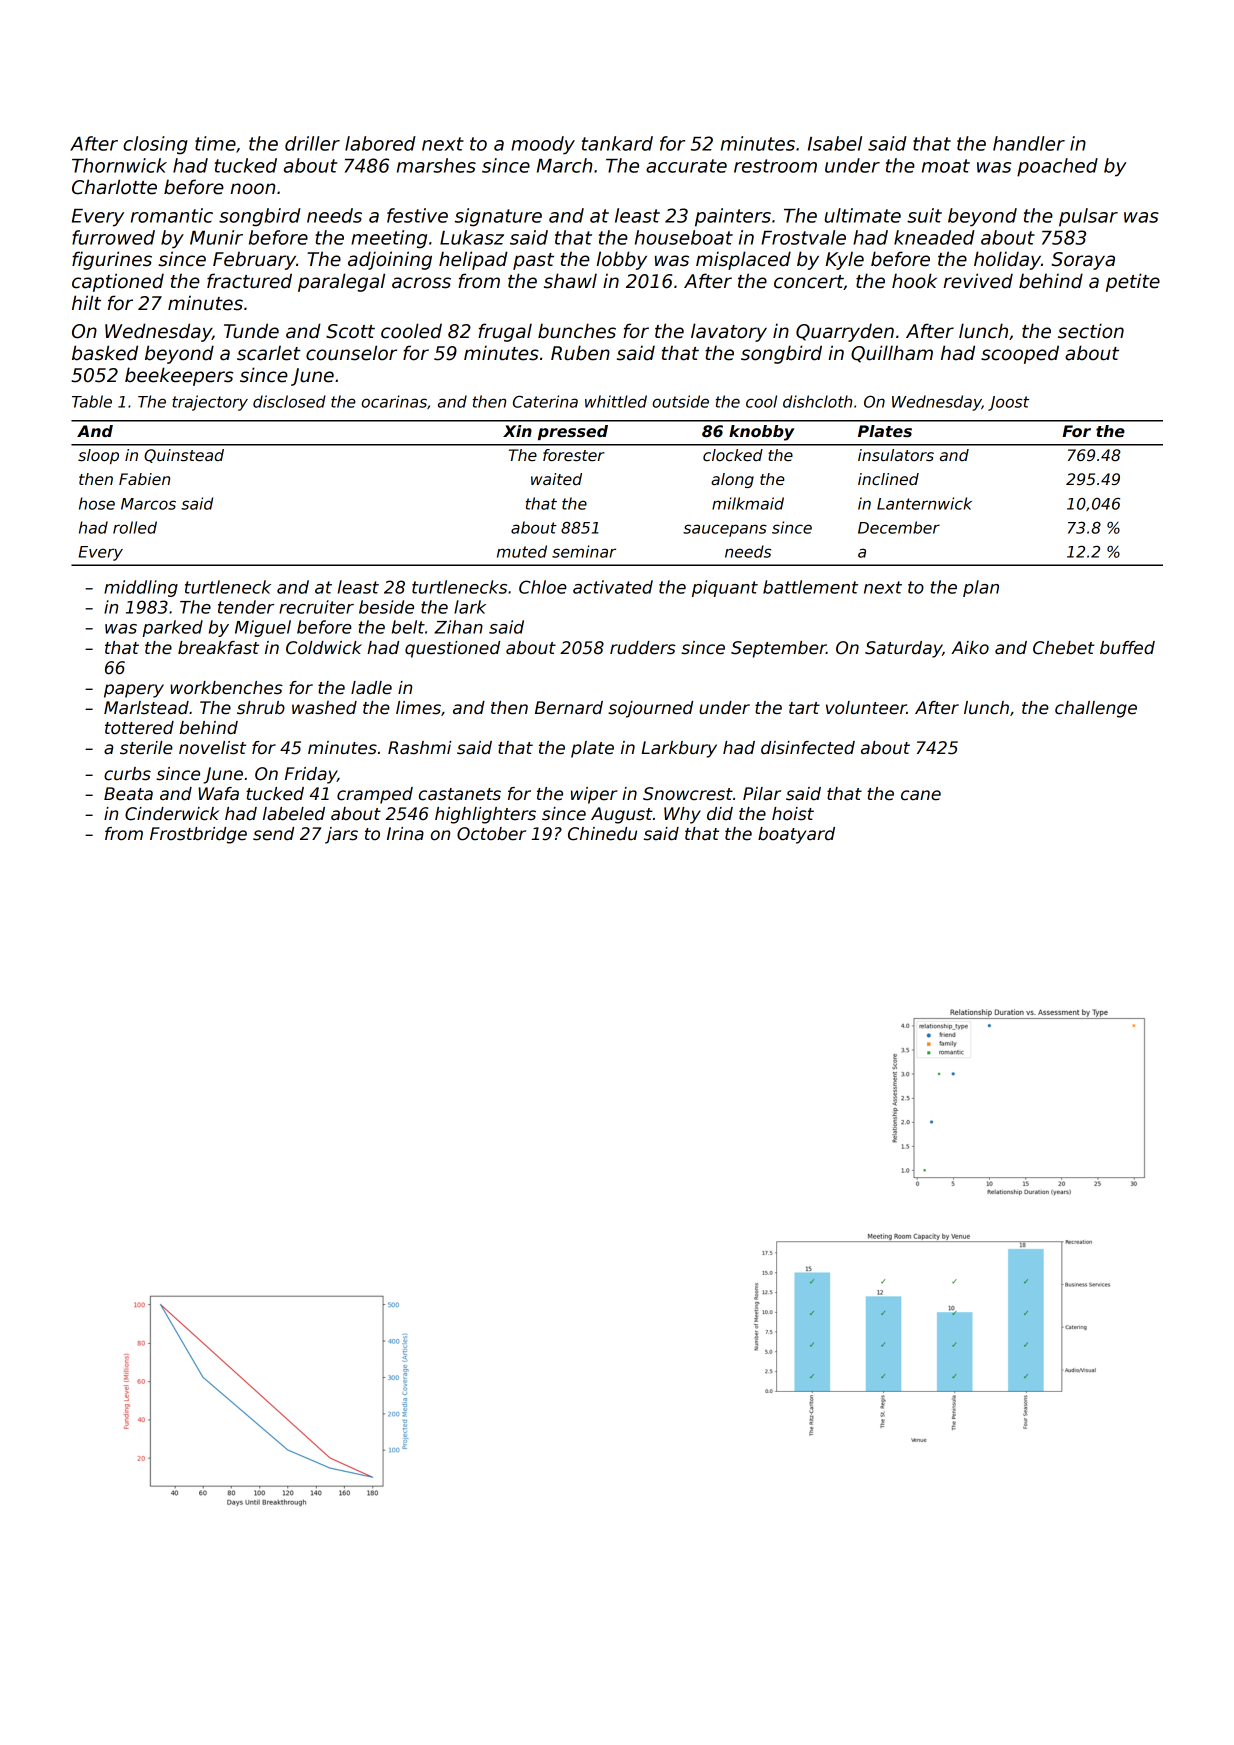 The image size is (1234, 1745). I want to click on moat, so click(946, 166).
